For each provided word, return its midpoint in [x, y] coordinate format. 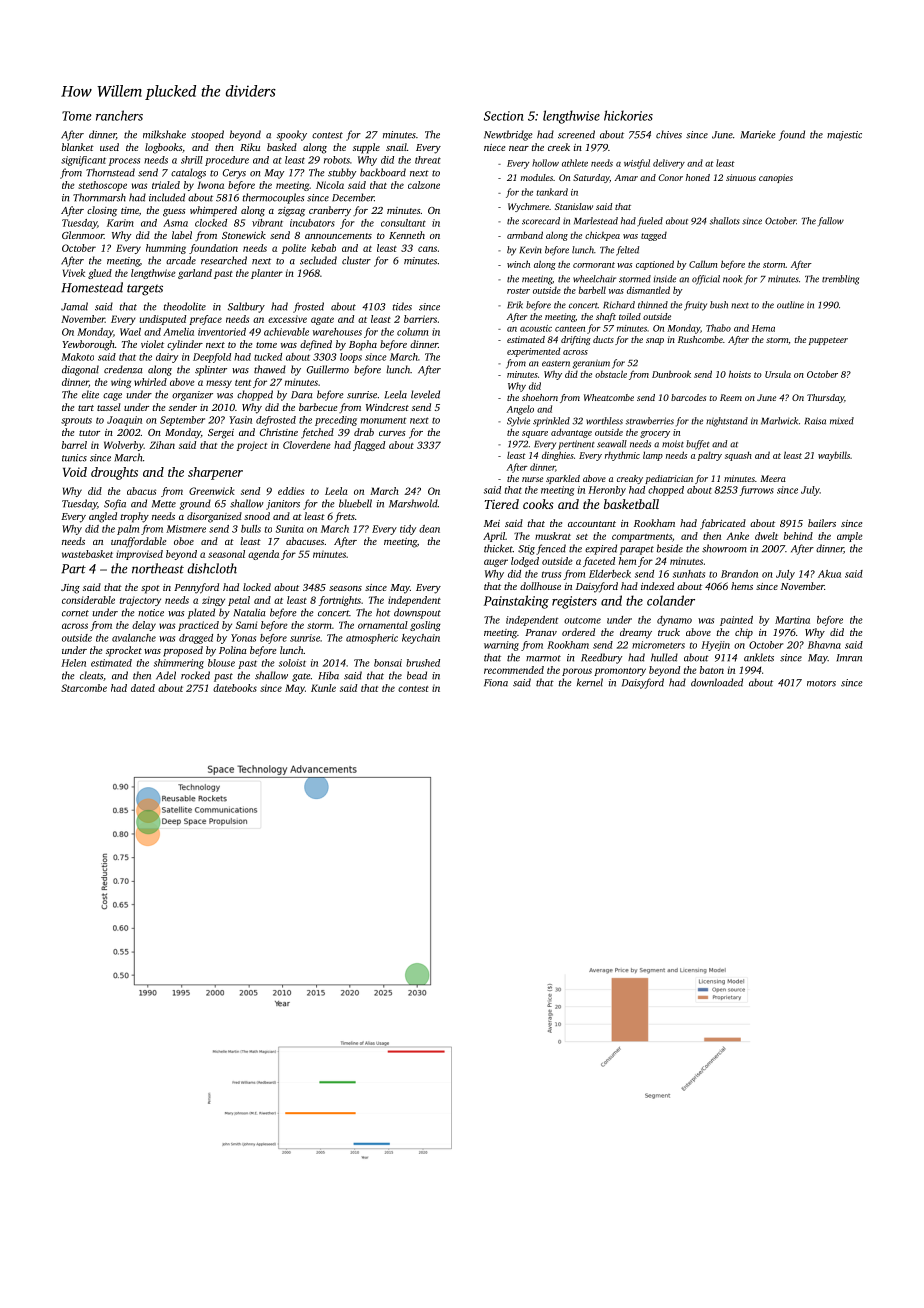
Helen [73, 663]
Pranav [541, 632]
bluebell [355, 503]
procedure [227, 161]
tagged [654, 236]
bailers [822, 523]
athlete [575, 163]
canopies [776, 178]
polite [294, 249]
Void [75, 472]
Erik [515, 305]
